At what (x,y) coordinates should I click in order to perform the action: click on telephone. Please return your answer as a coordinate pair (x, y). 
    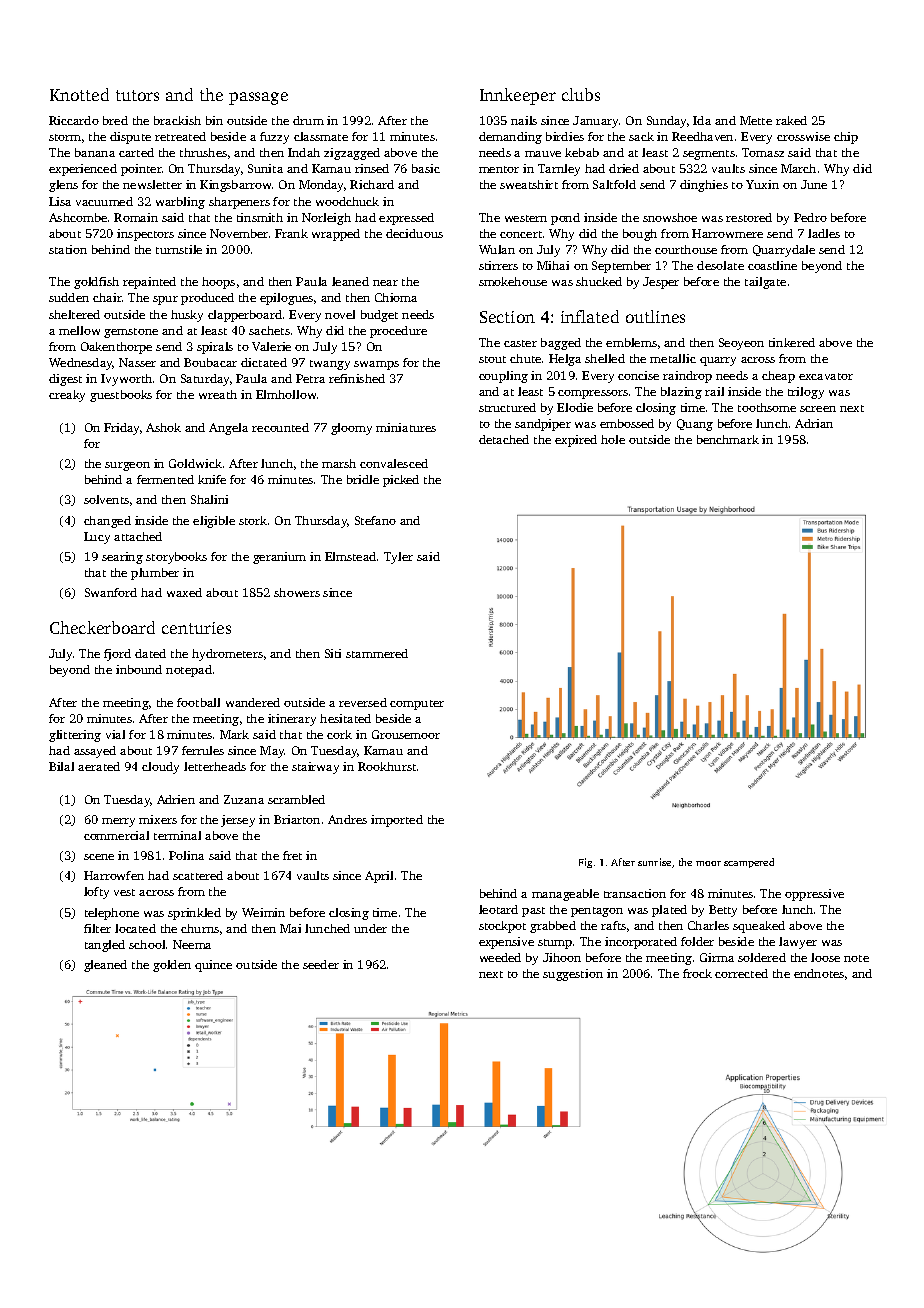
    Looking at the image, I should click on (112, 914).
